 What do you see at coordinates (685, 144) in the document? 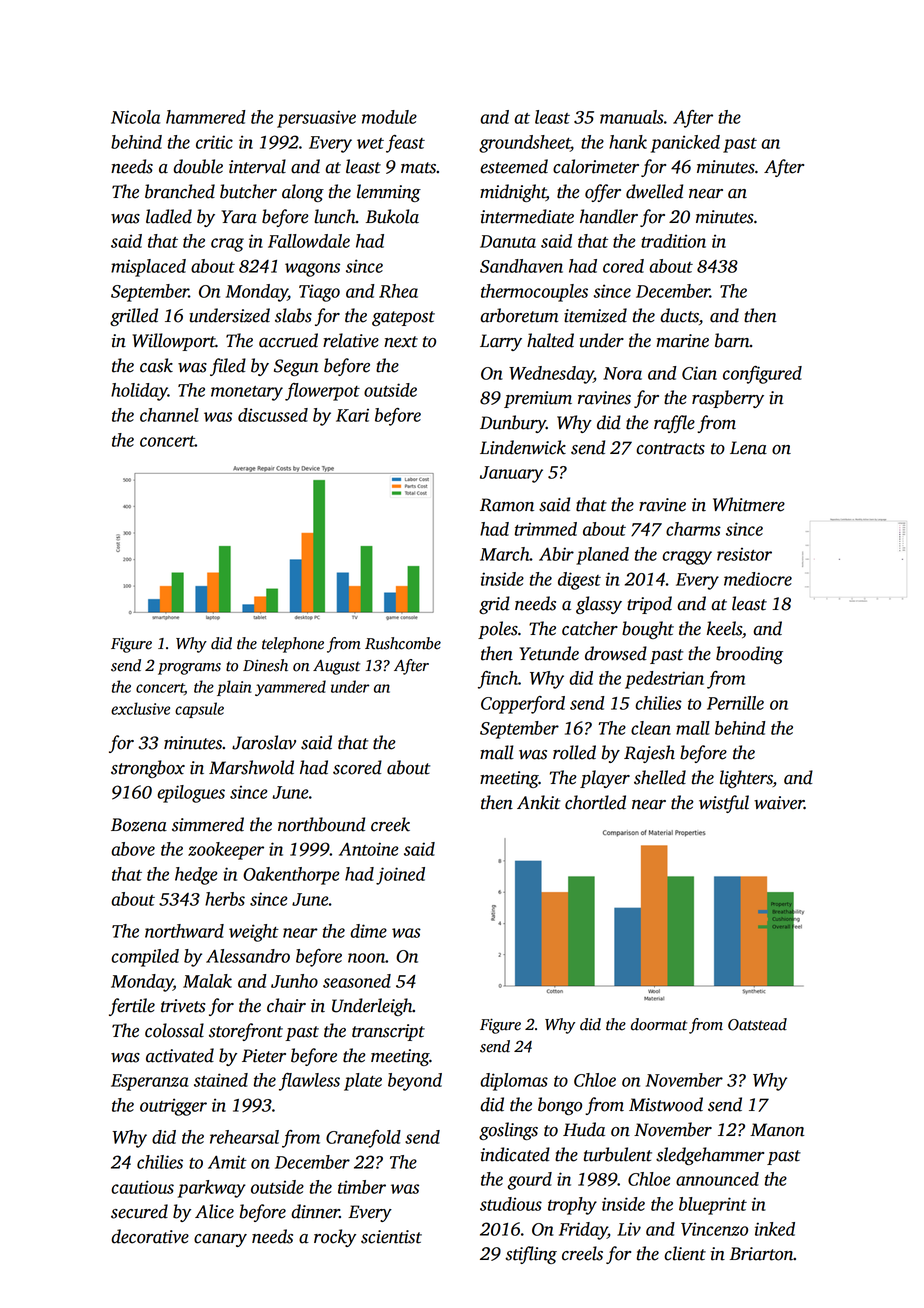
I see `panicked` at bounding box center [685, 144].
